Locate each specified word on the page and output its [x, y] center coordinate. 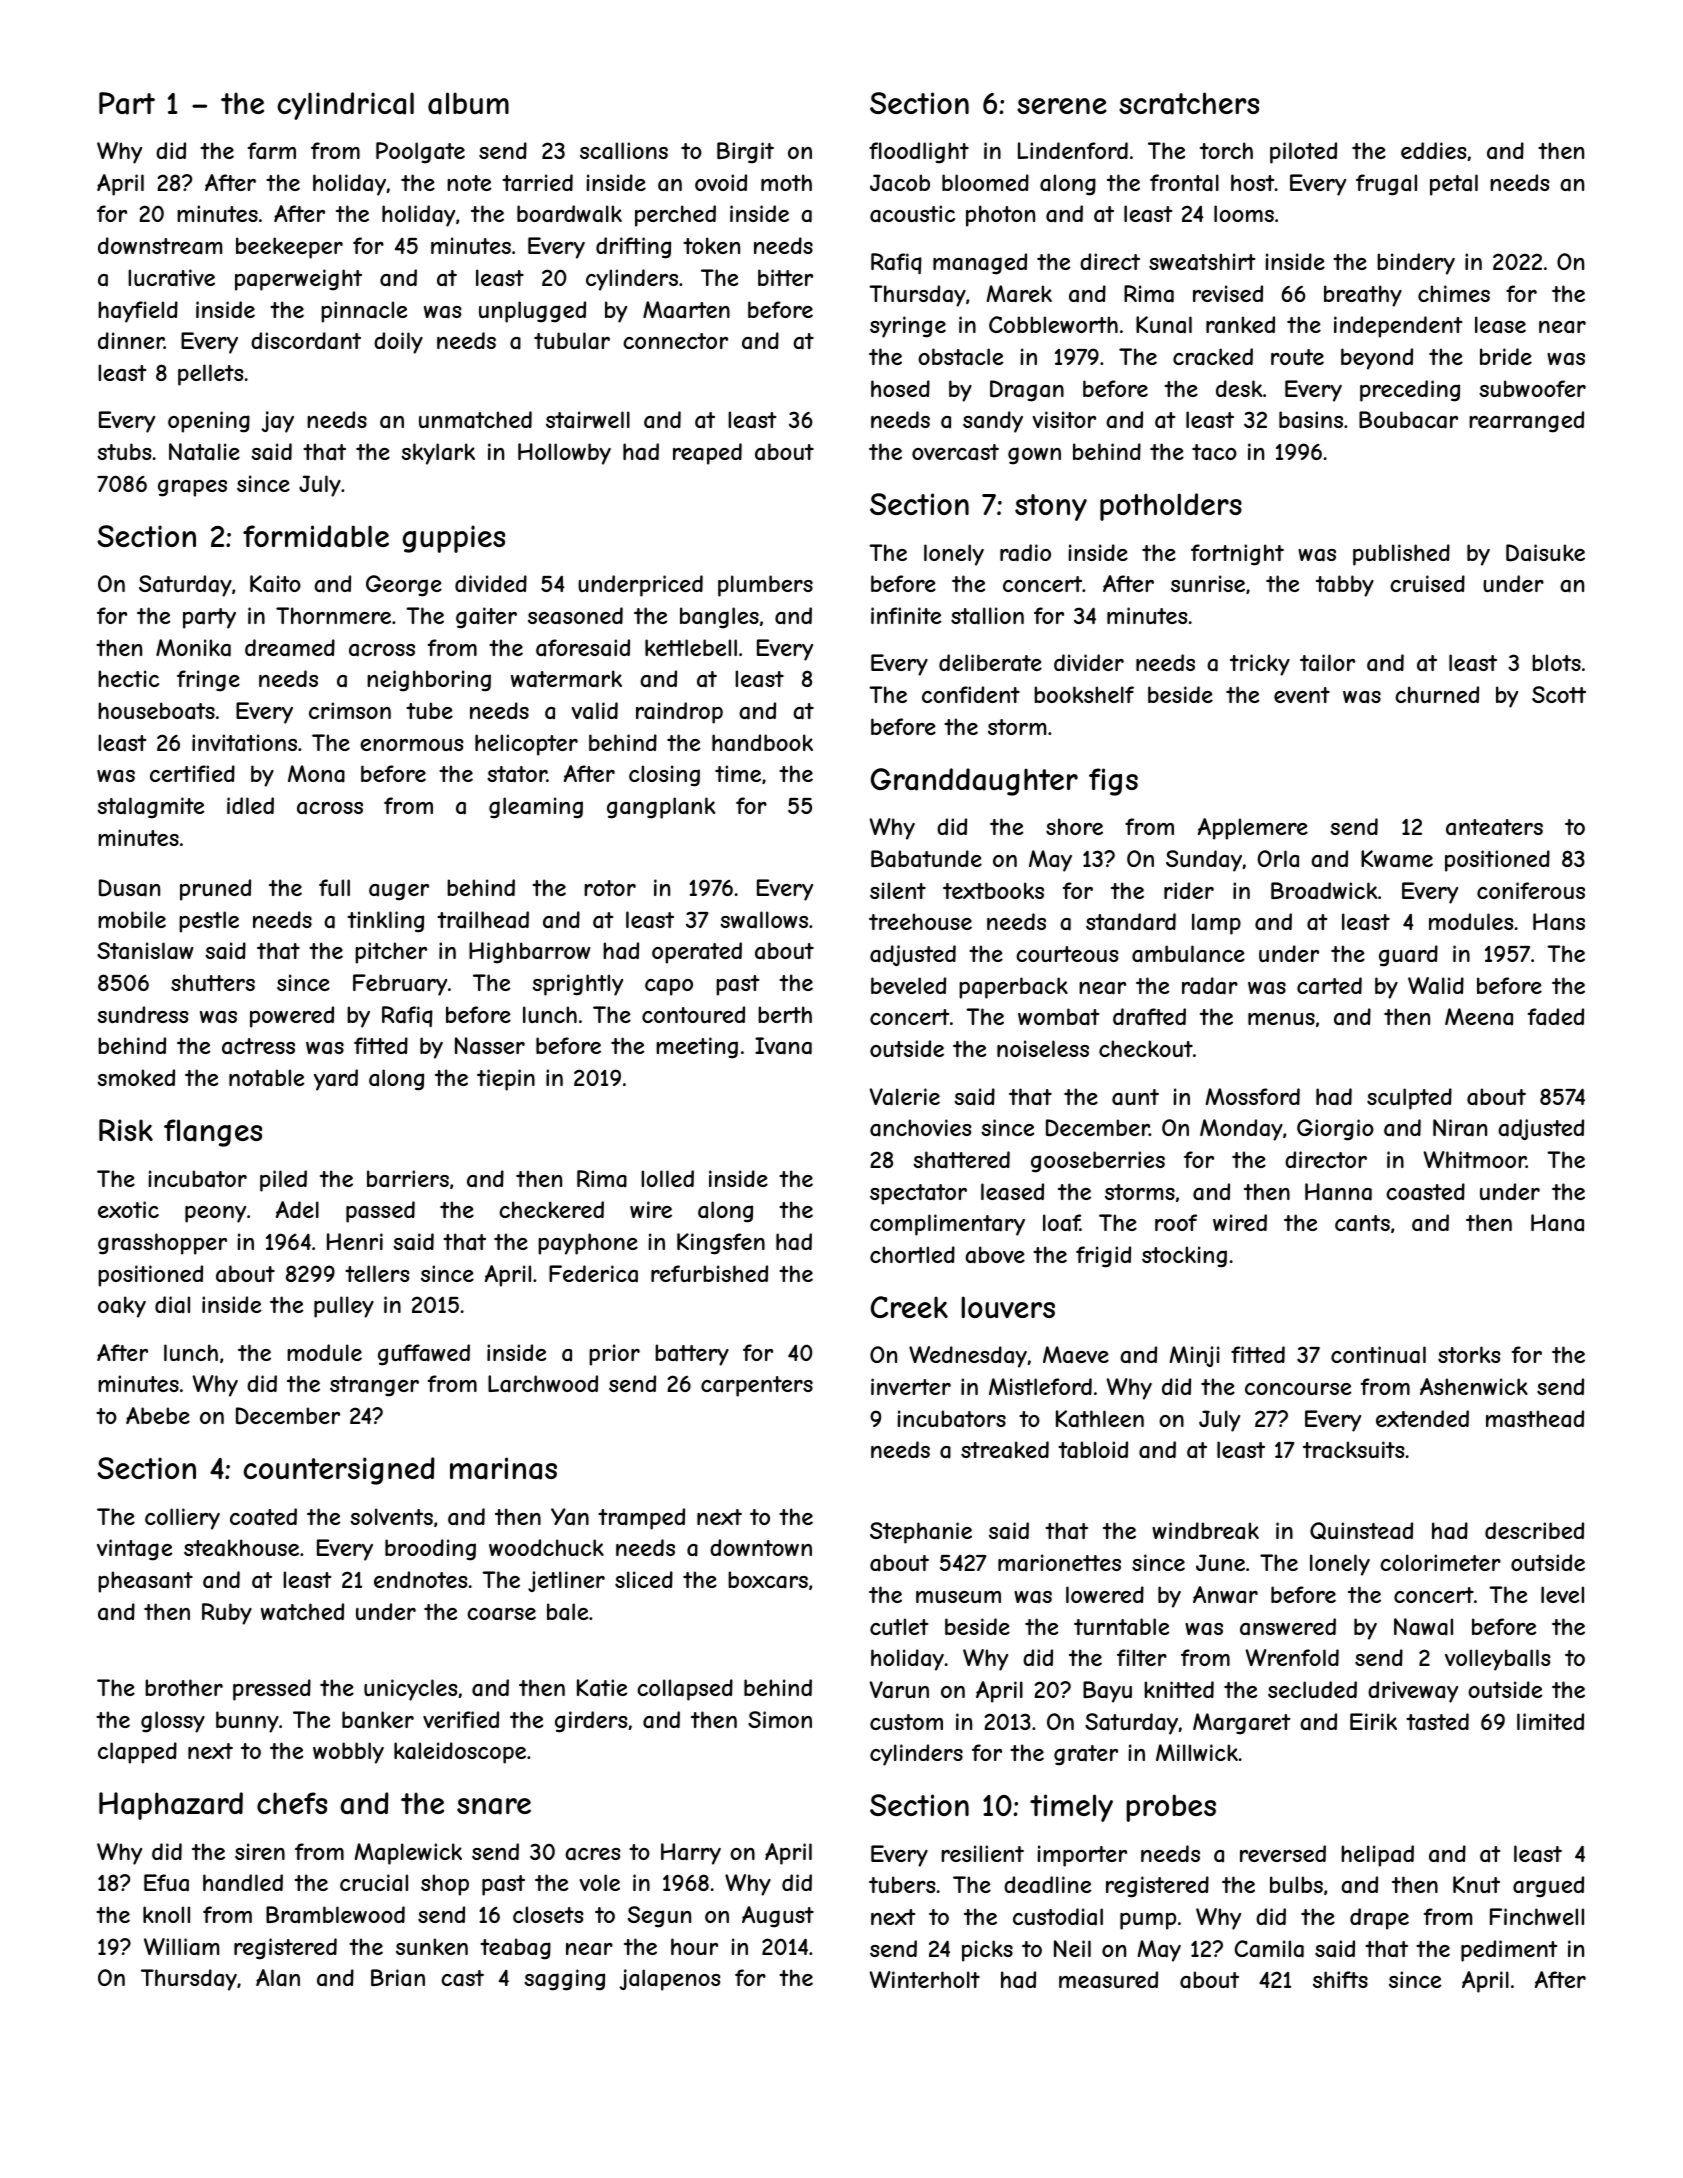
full [334, 887]
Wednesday [968, 1357]
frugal [1386, 185]
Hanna [1338, 1192]
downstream [160, 246]
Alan [278, 1978]
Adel [297, 1209]
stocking [1184, 1257]
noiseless [1043, 1048]
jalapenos [669, 1980]
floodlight [919, 153]
